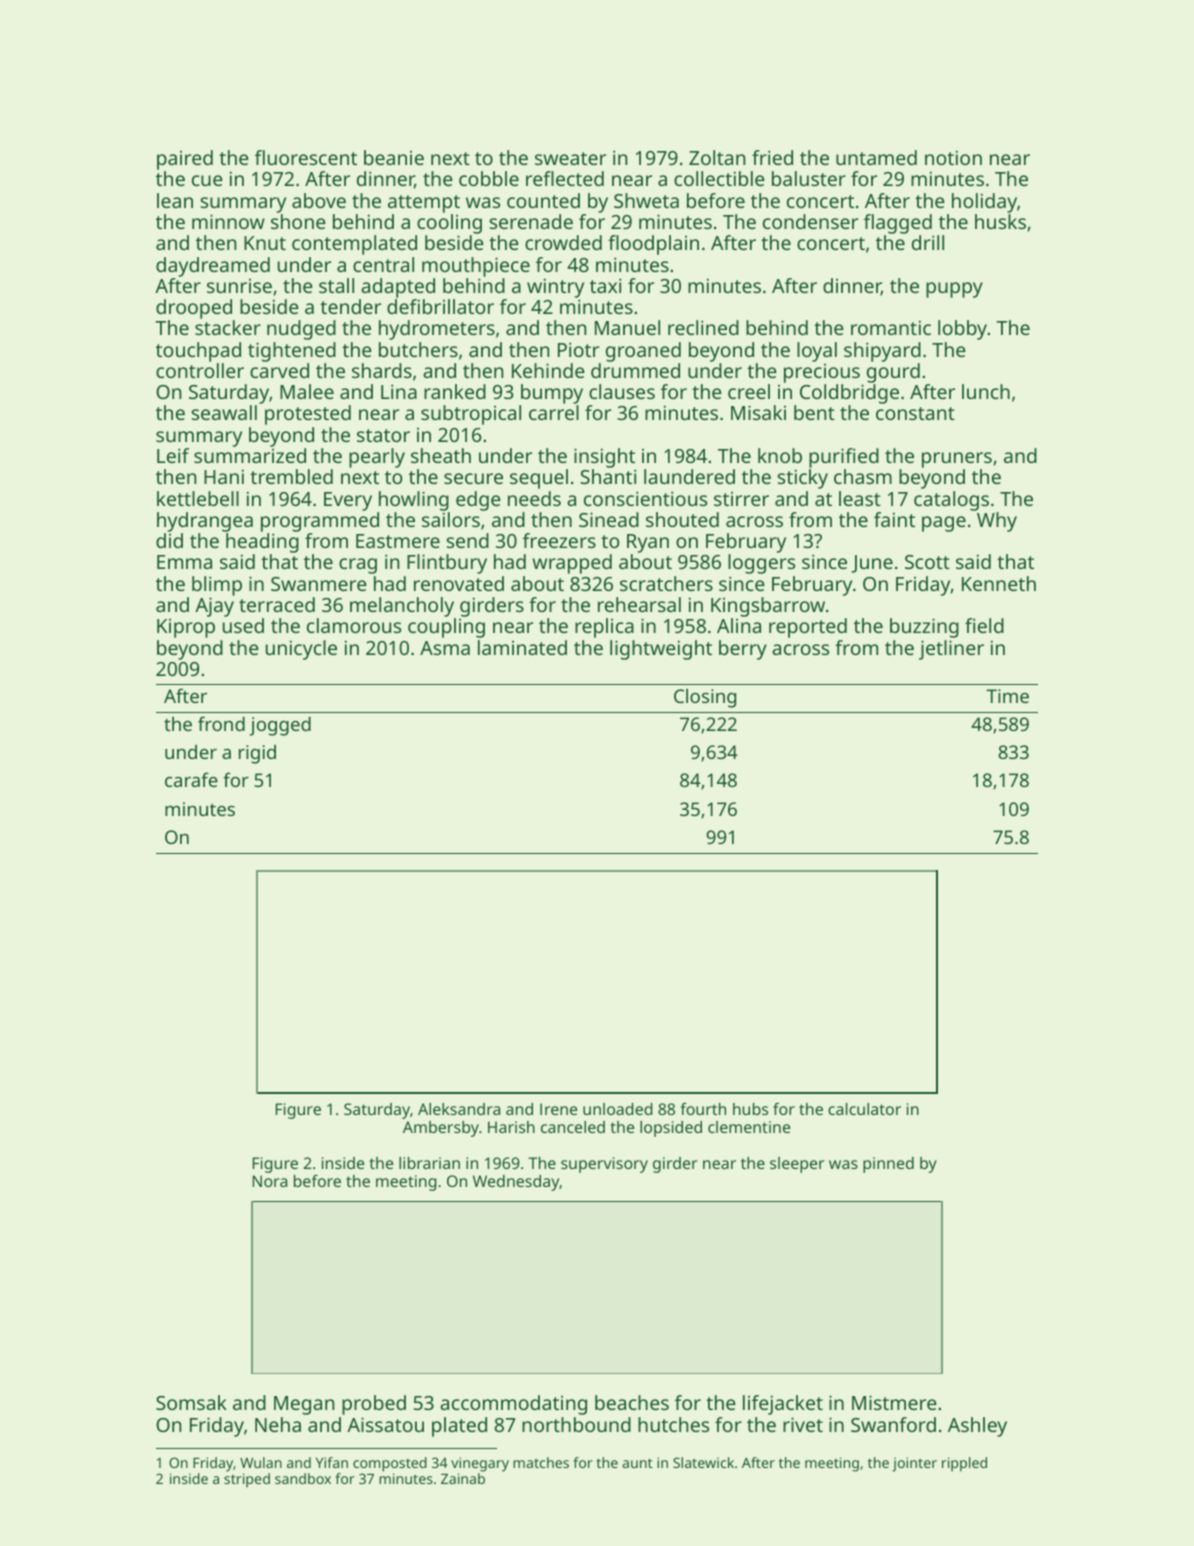 This screenshot has width=1194, height=1546. Describe the element at coordinates (977, 1427) in the screenshot. I see `Ashley` at that location.
